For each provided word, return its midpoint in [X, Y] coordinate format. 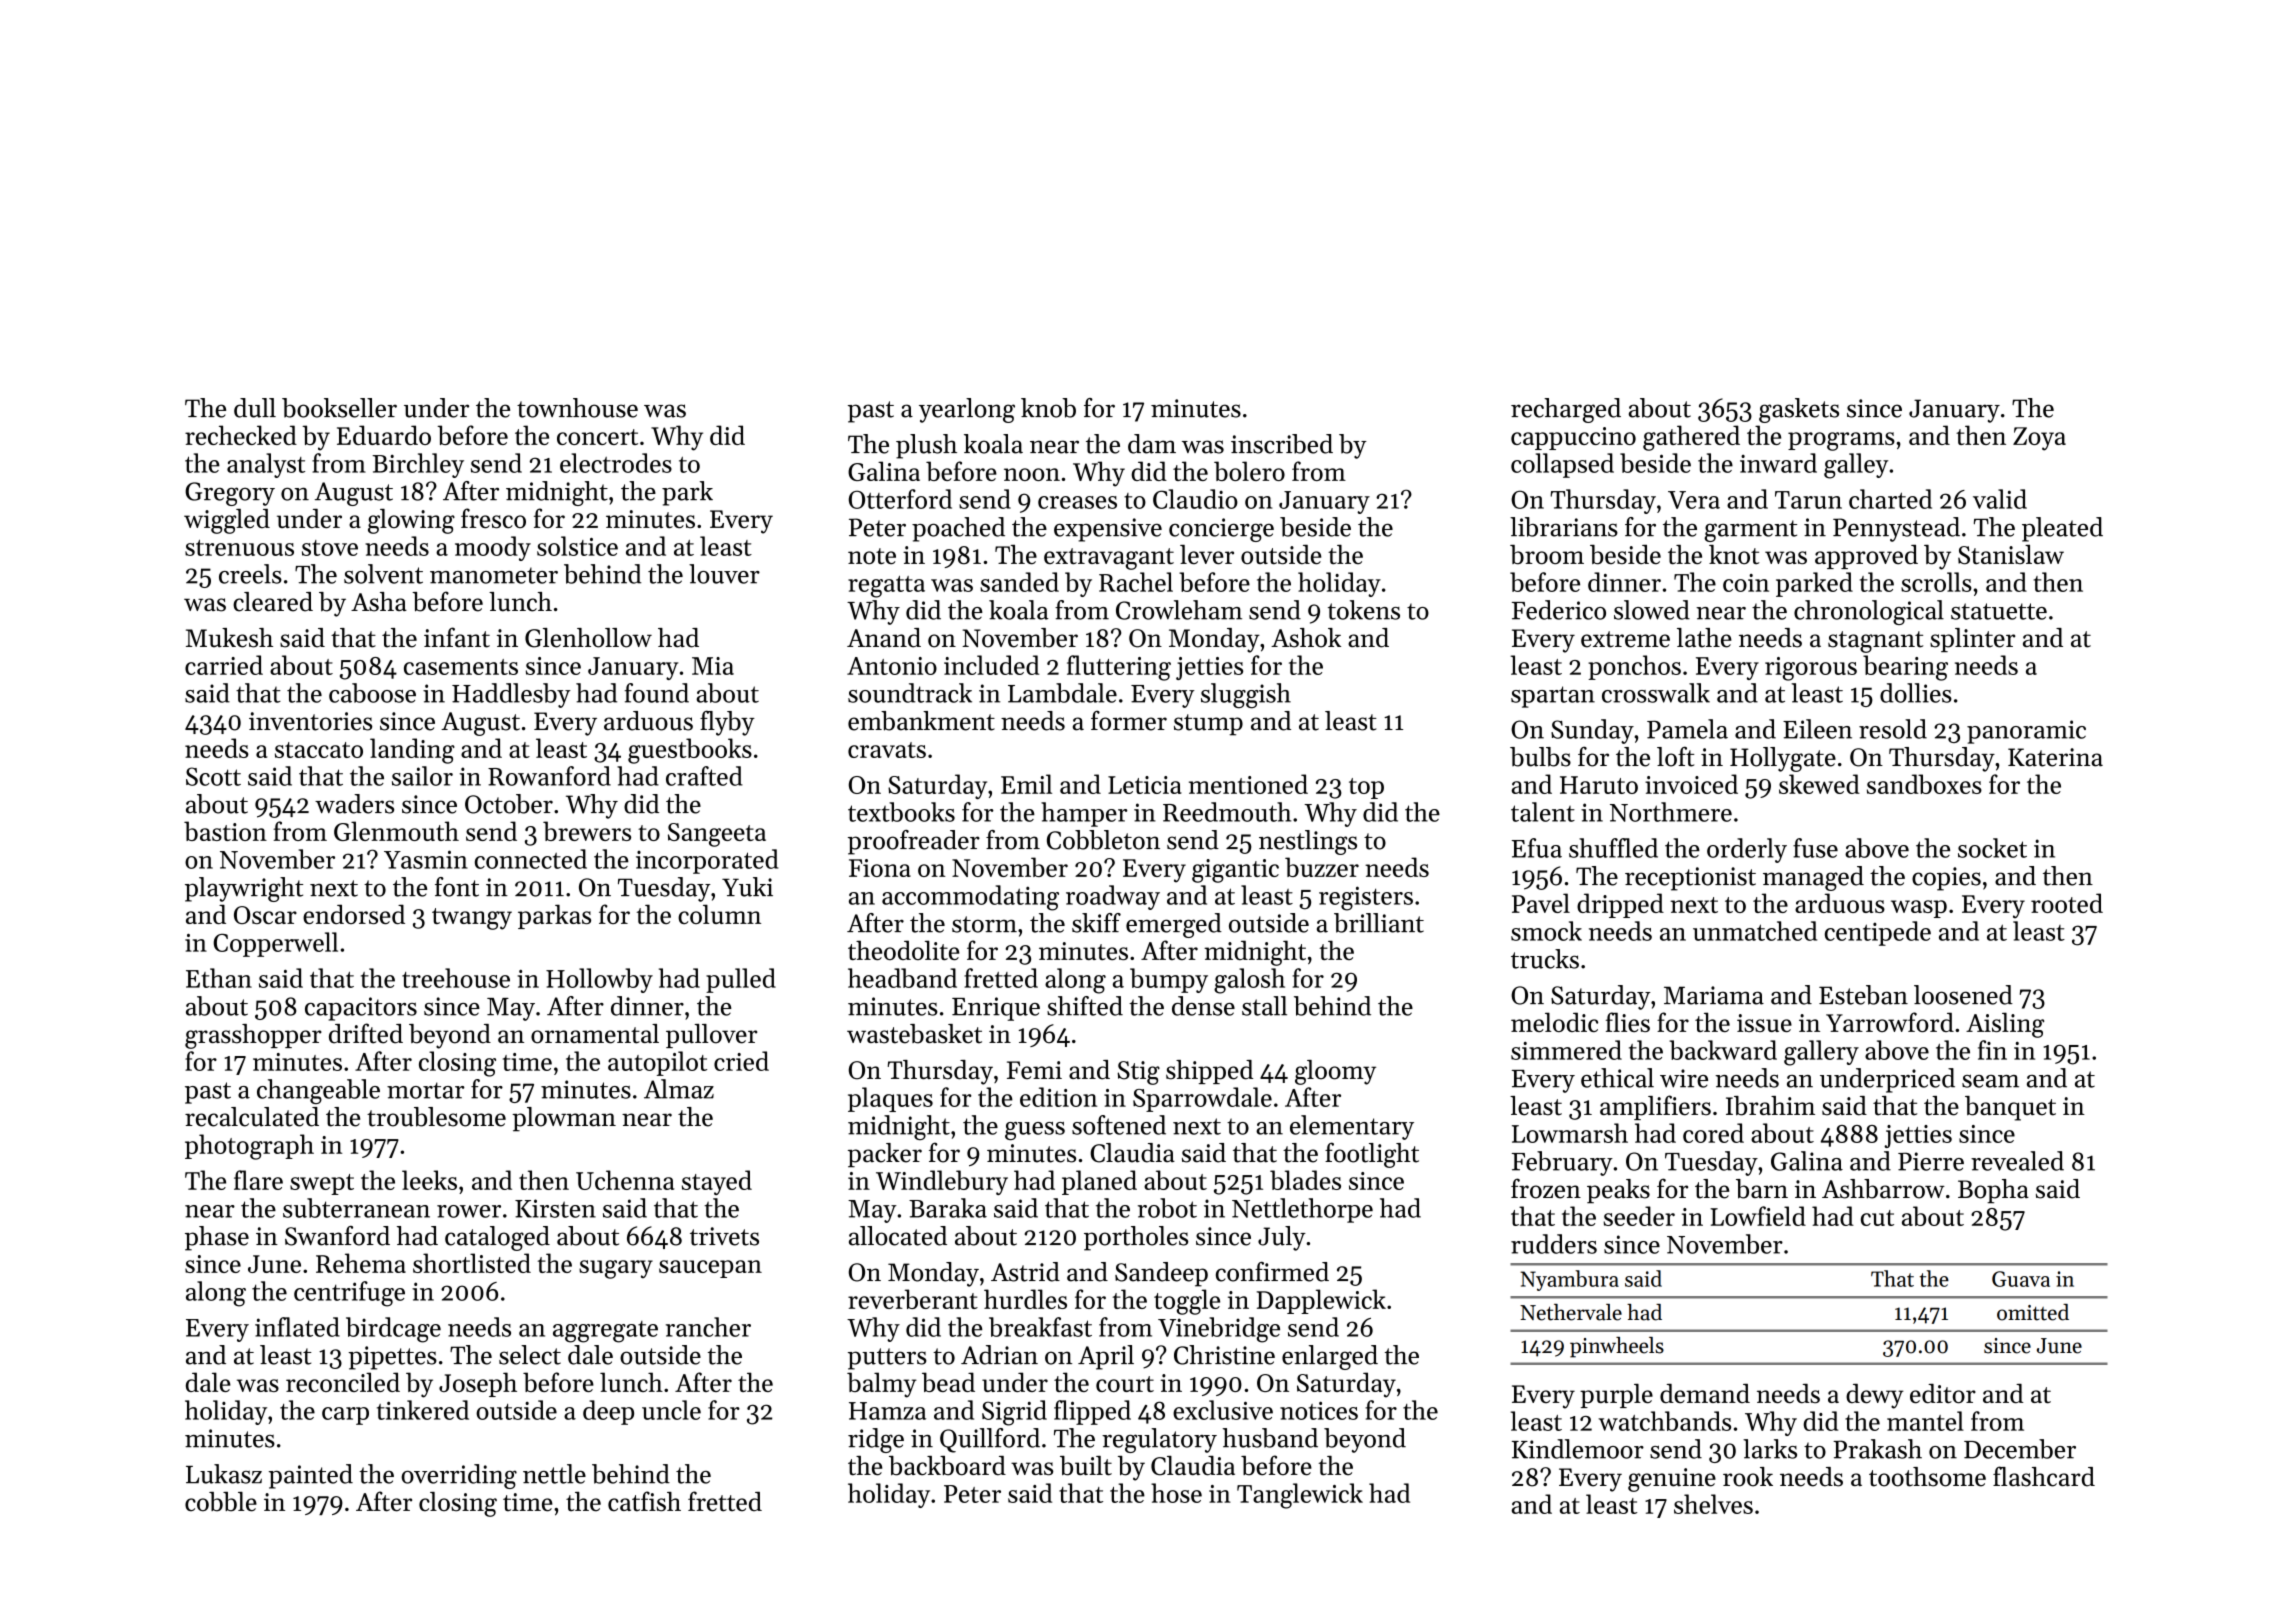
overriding [459, 1476]
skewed [1819, 784]
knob [1048, 408]
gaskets [1799, 410]
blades [1305, 1180]
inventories [310, 721]
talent [1543, 812]
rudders [1554, 1244]
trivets [724, 1236]
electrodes [616, 463]
